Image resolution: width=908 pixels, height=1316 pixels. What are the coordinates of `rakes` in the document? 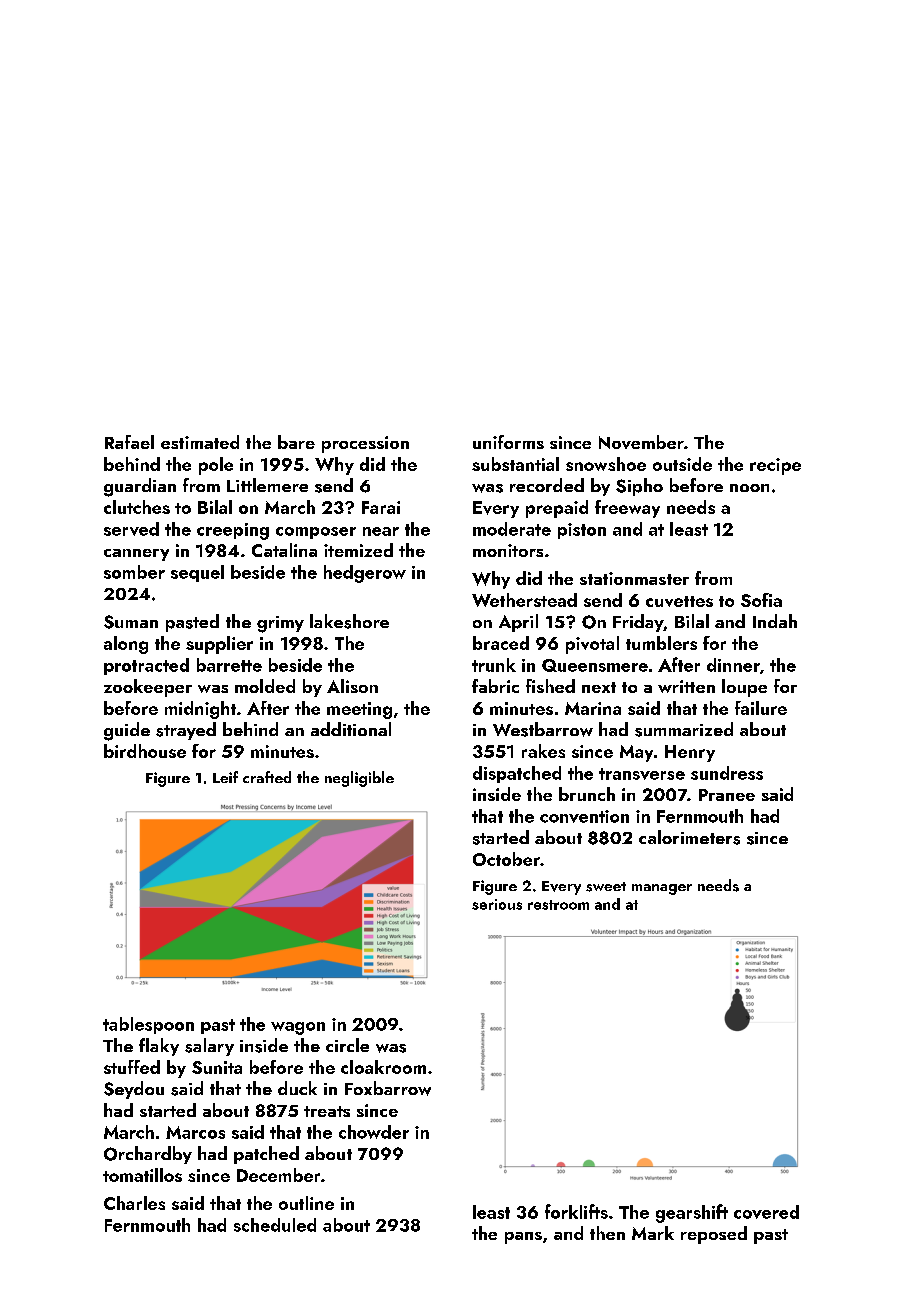 It's located at (543, 751).
